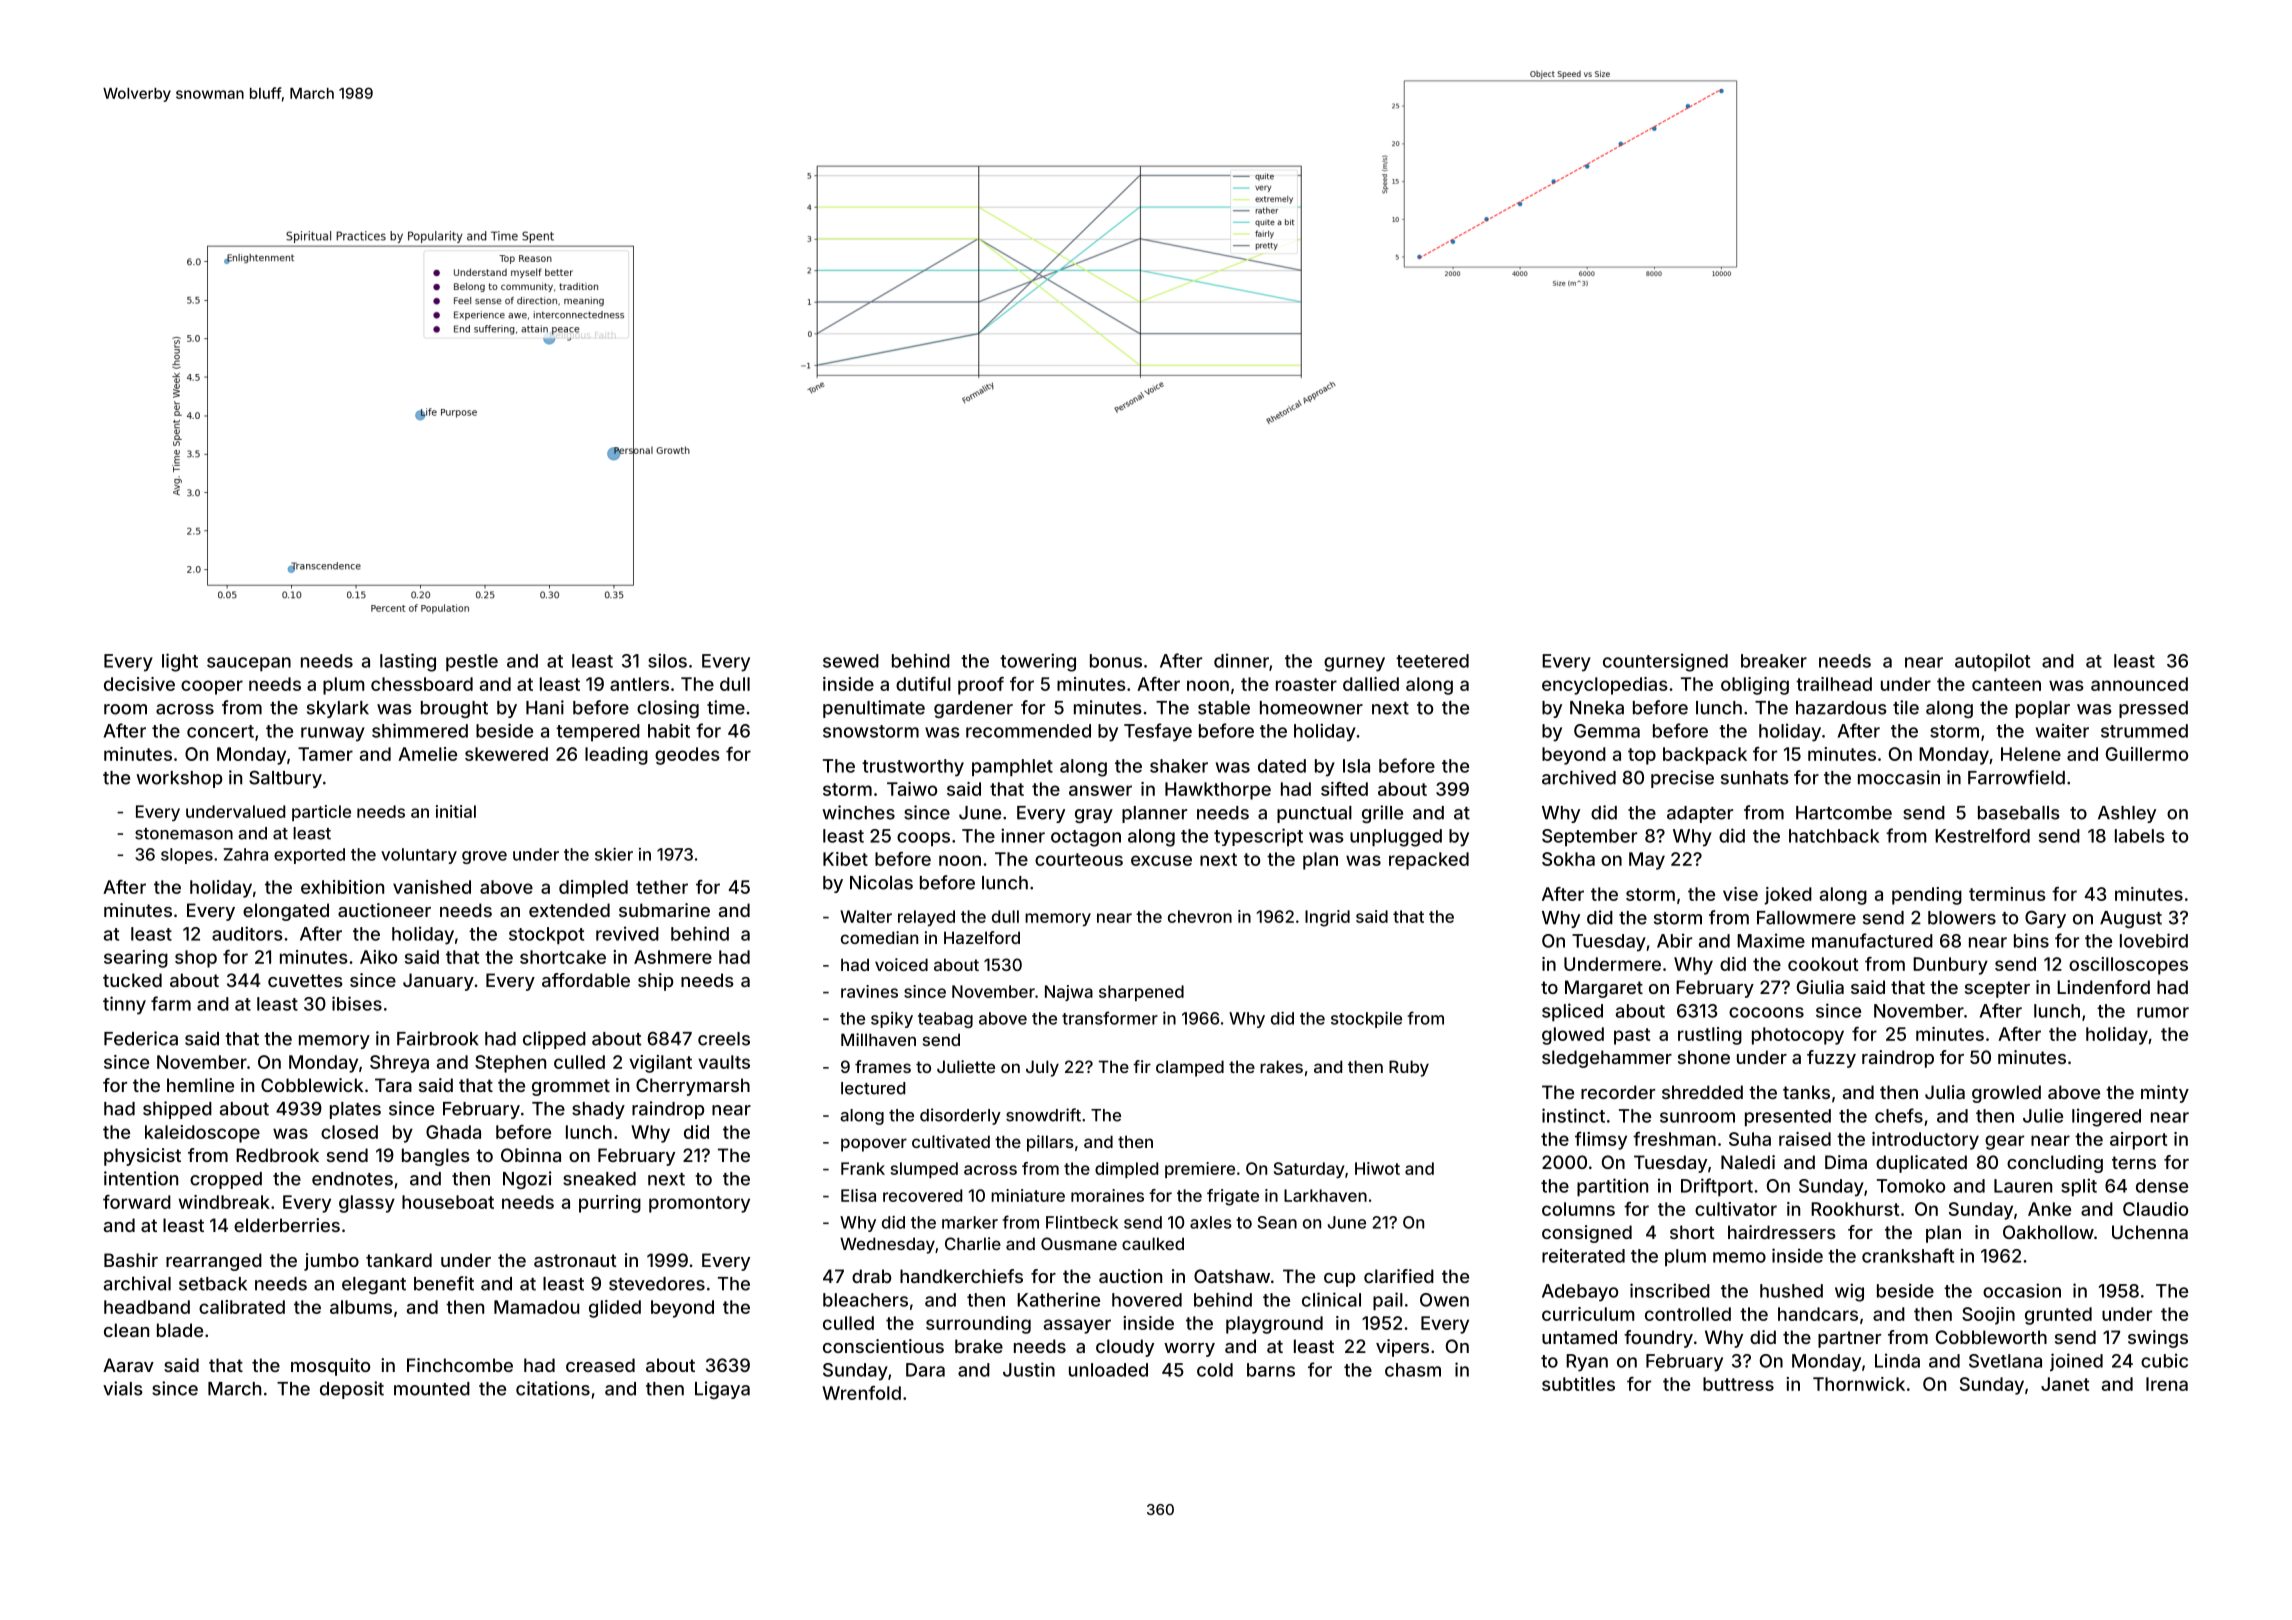 This document has width=2292, height=1620. Describe the element at coordinates (2127, 814) in the document. I see `Ashley` at that location.
